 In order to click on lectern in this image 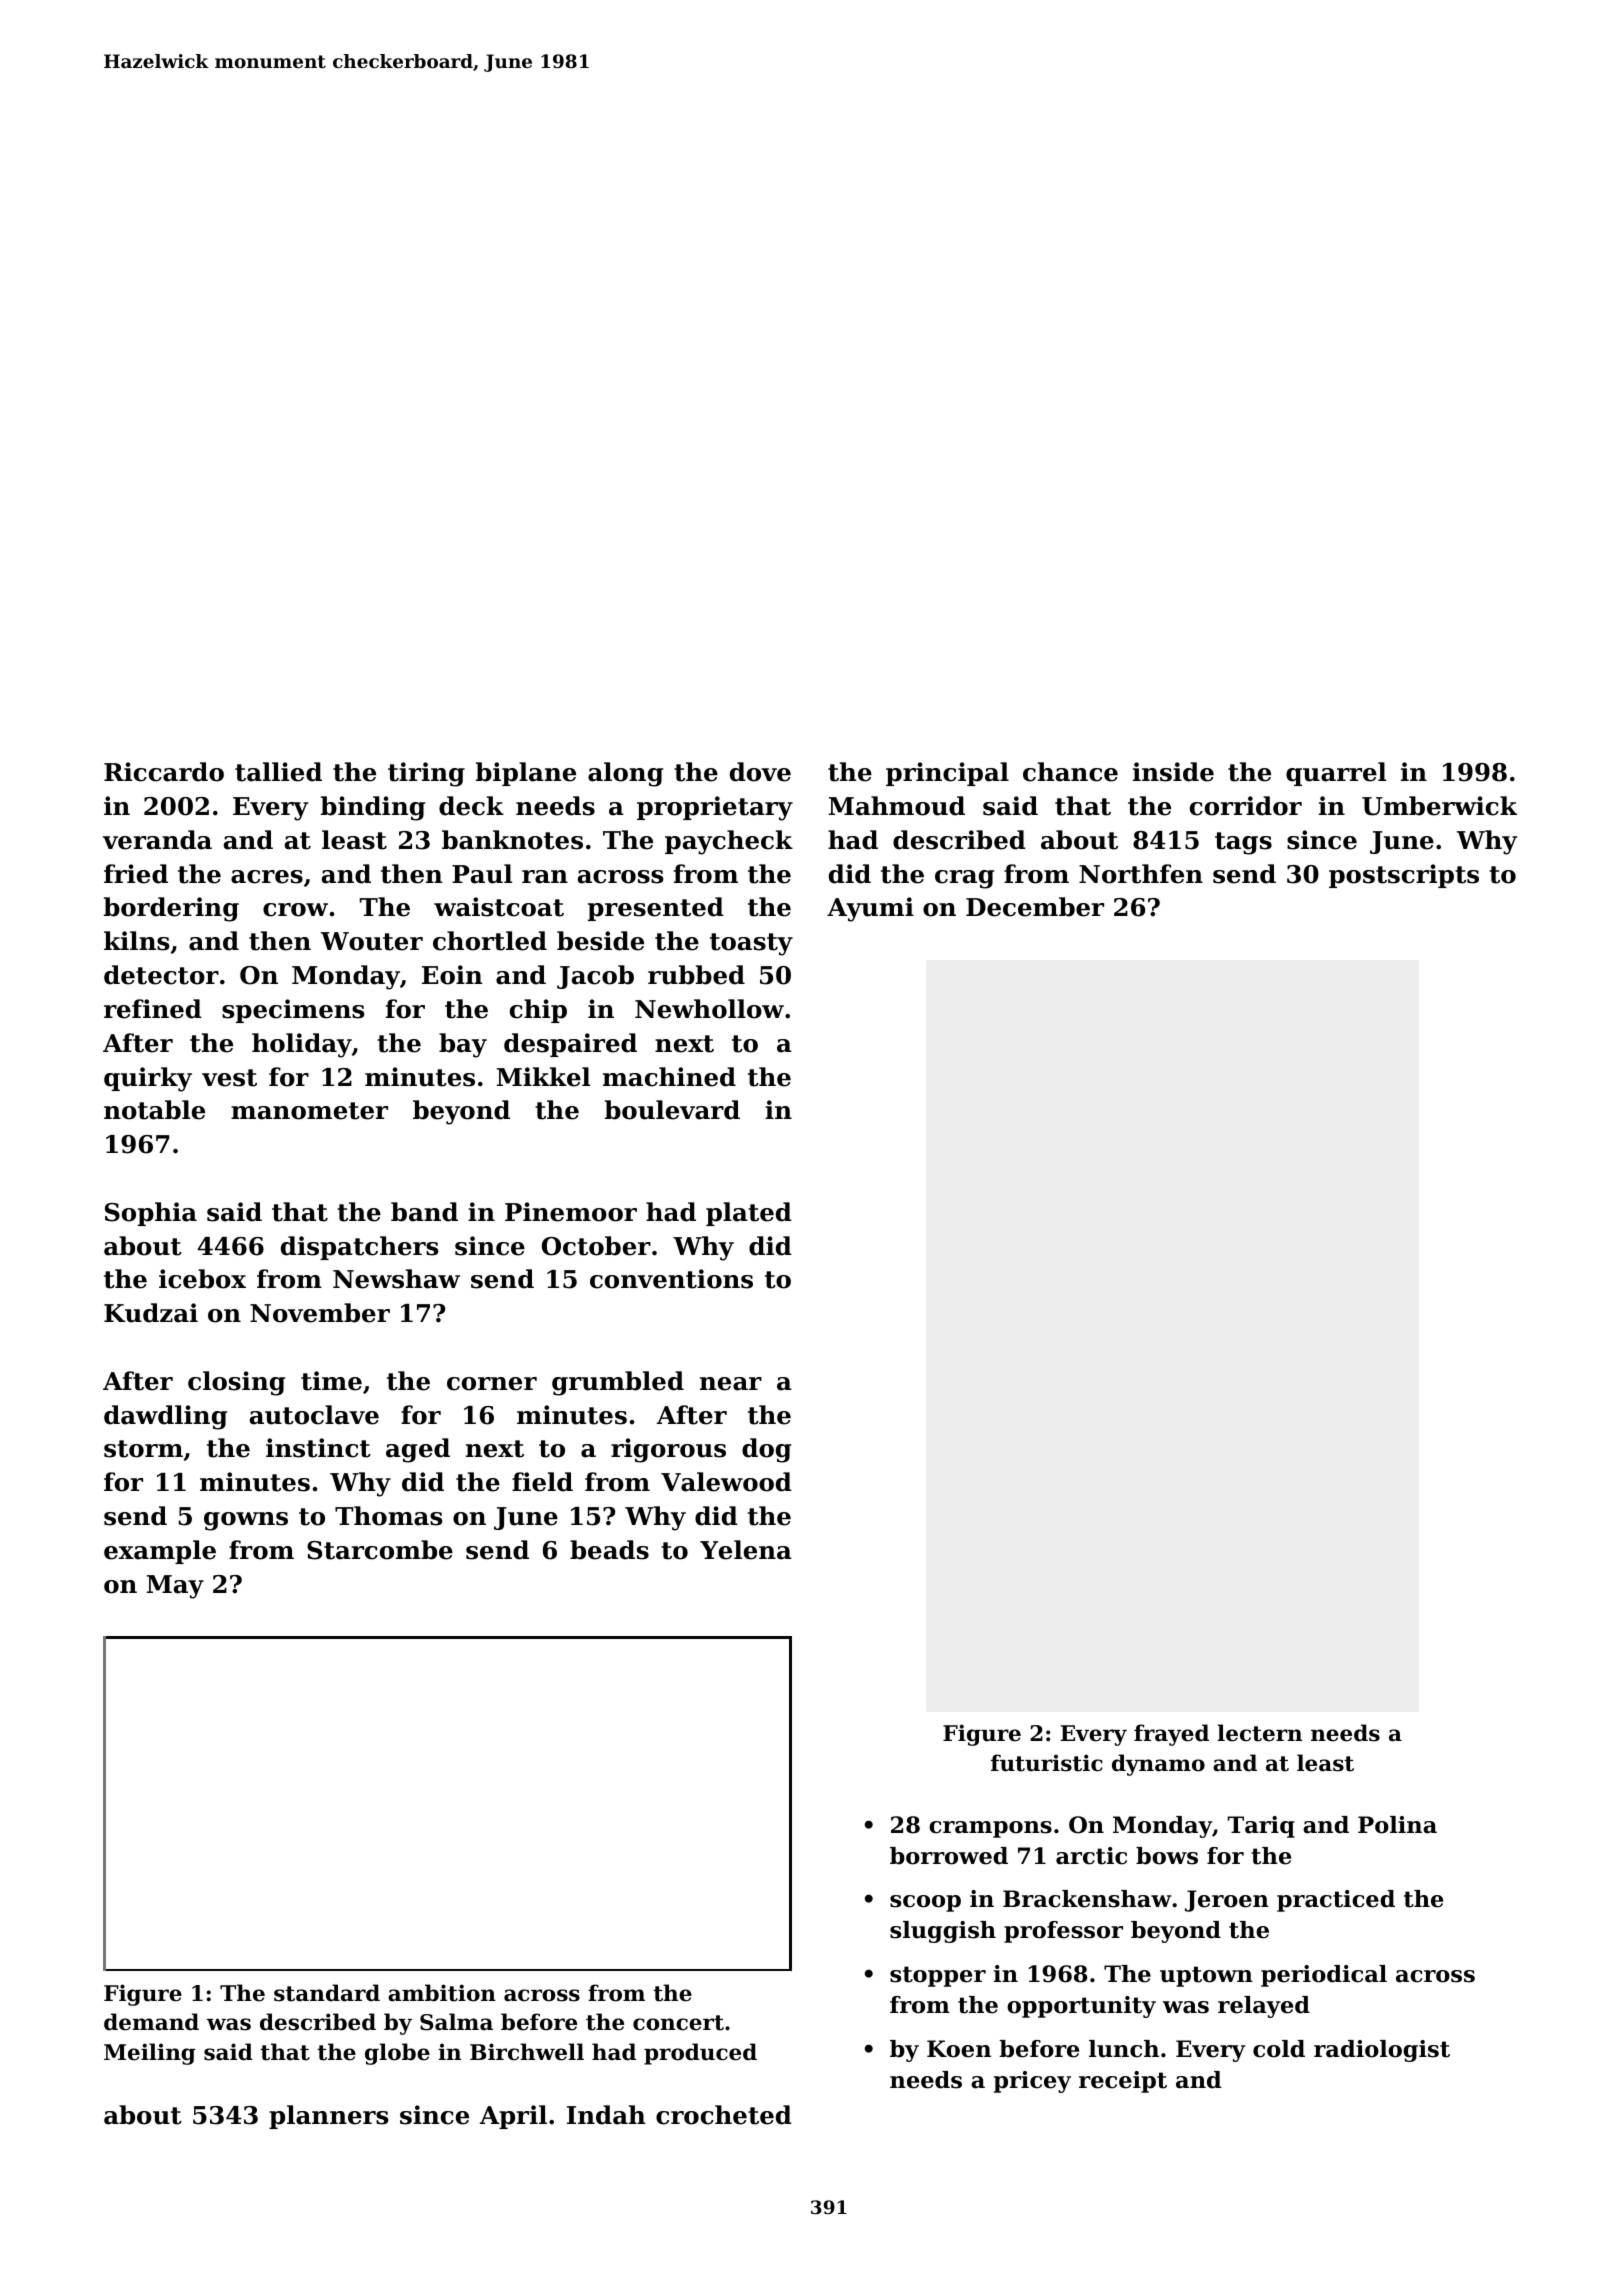, I will do `click(1259, 1733)`.
